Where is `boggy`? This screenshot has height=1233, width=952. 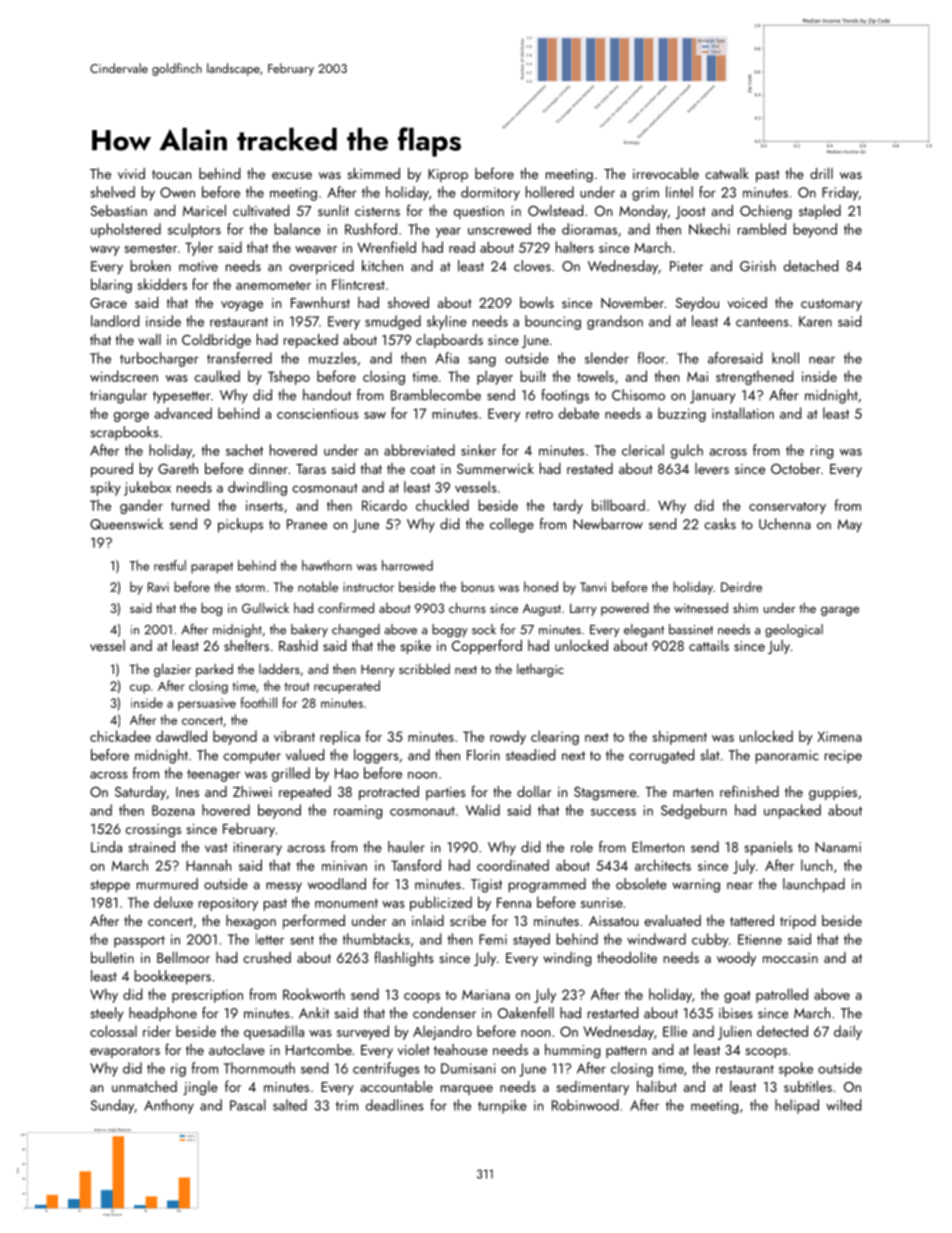 boggy is located at coordinates (450, 631).
